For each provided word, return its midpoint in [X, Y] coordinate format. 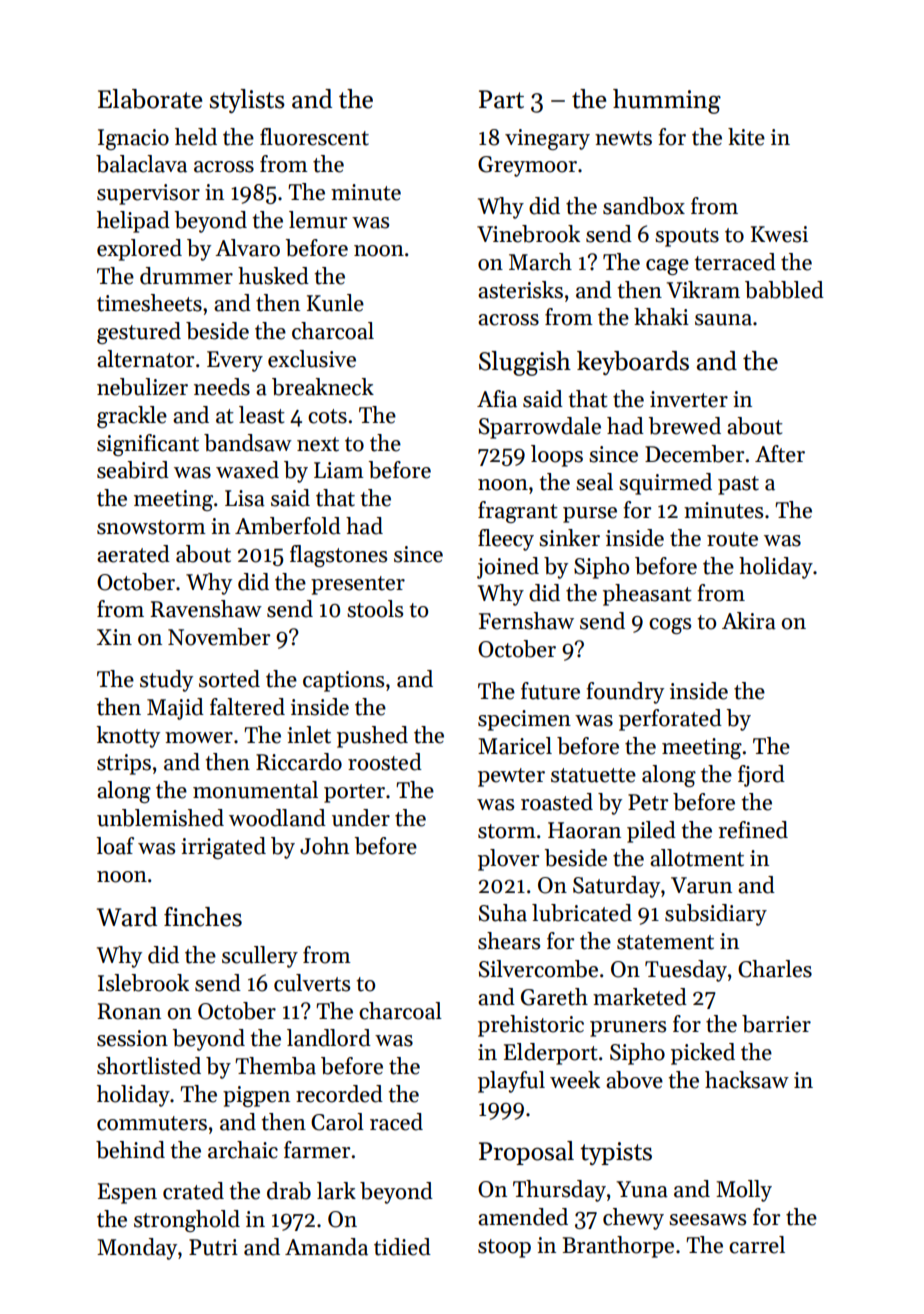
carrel [757, 1245]
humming [667, 101]
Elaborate [150, 99]
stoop [504, 1248]
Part [501, 99]
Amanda [326, 1247]
